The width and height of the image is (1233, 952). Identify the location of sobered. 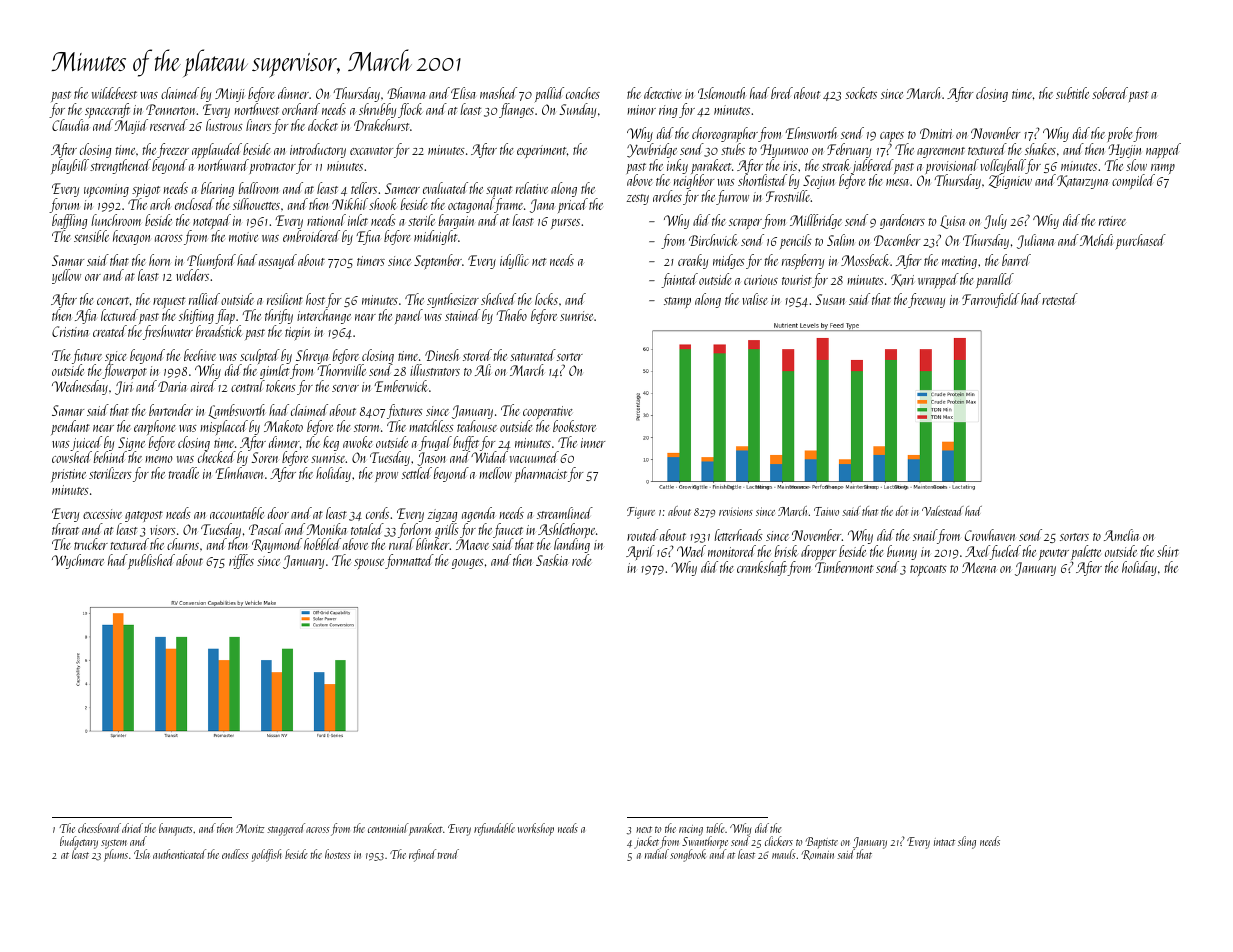
(1110, 93).
